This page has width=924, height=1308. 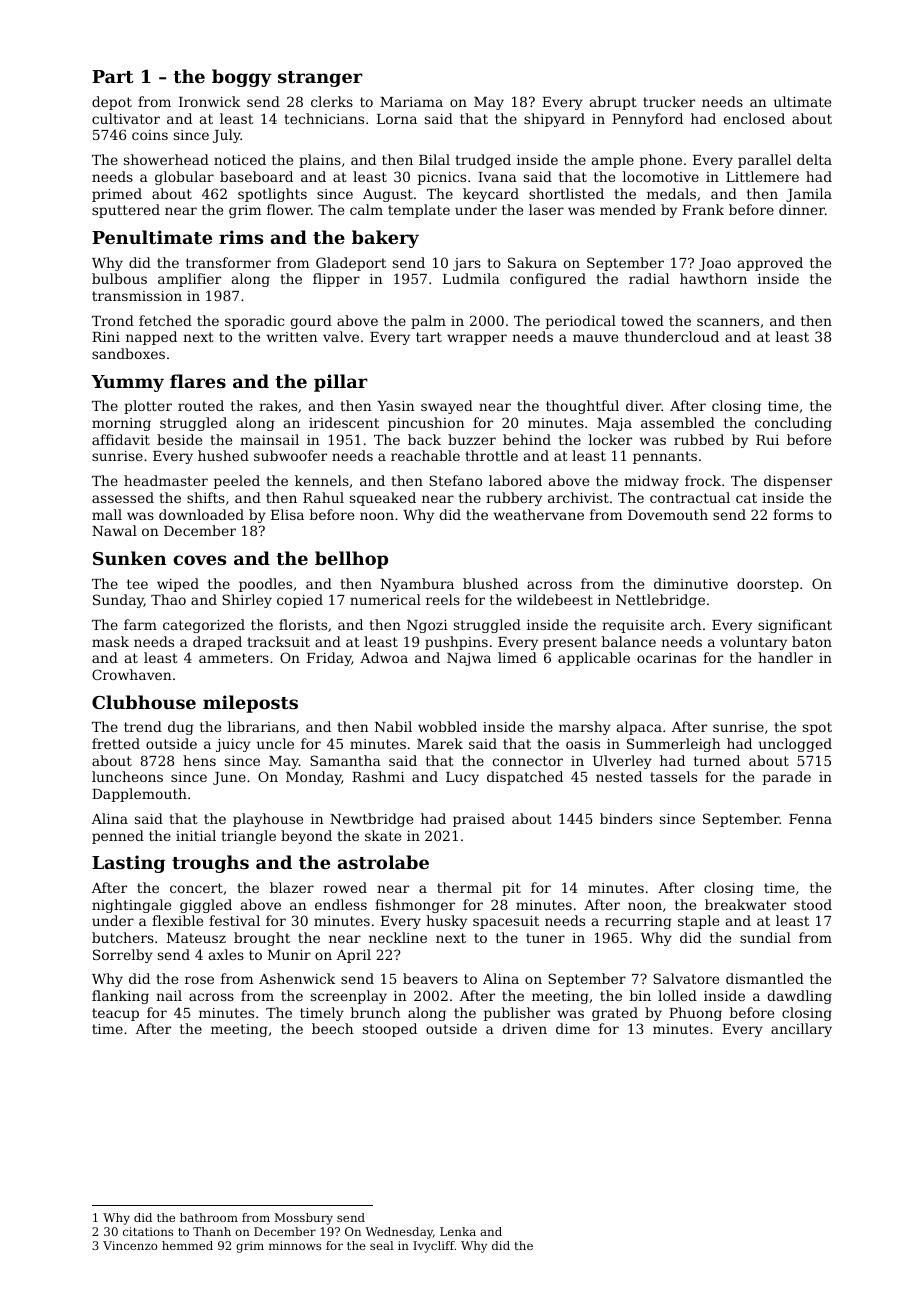 What do you see at coordinates (447, 726) in the page?
I see `wobbled` at bounding box center [447, 726].
